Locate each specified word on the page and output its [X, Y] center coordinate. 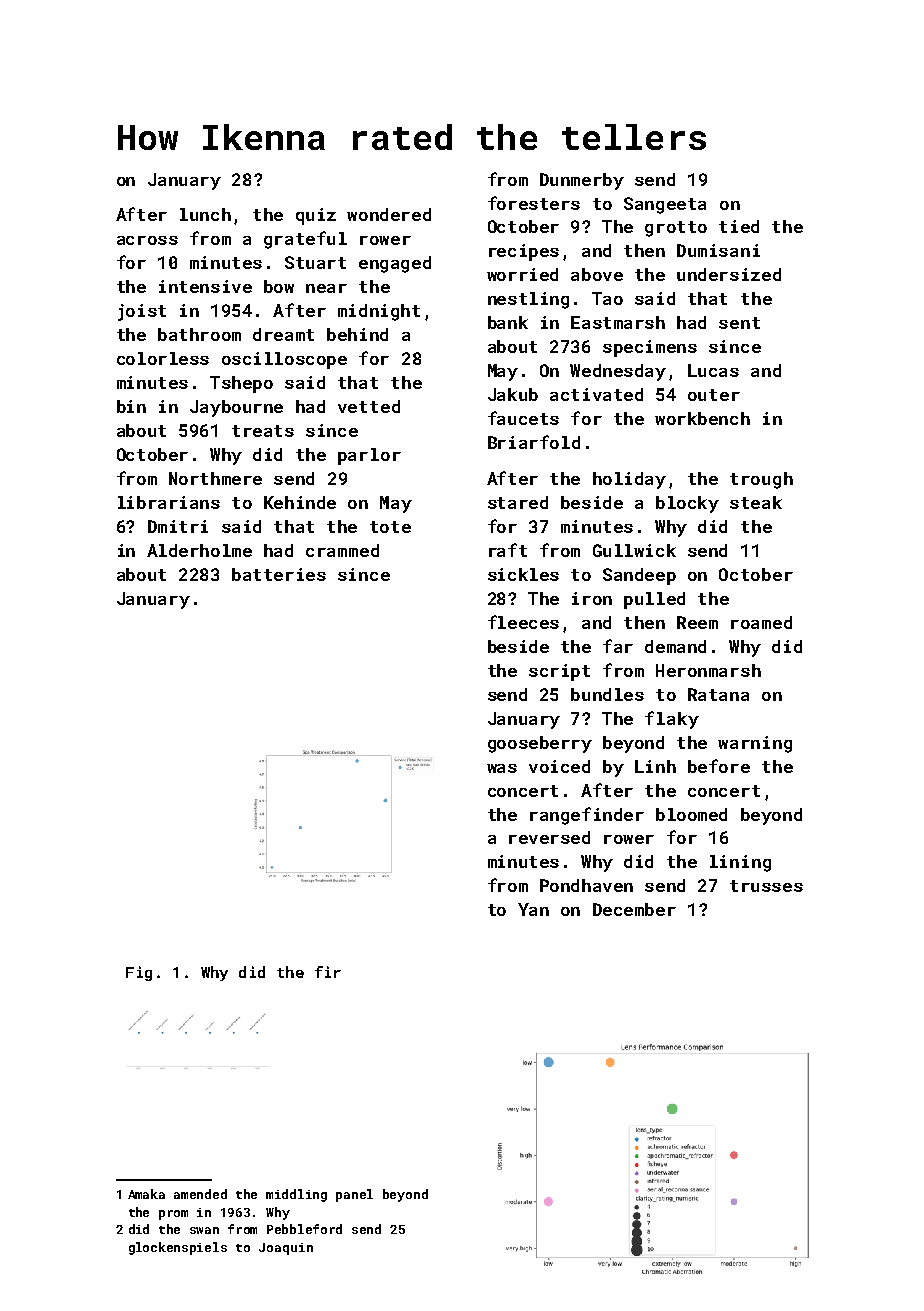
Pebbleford [304, 1229]
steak [756, 502]
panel [354, 1195]
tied [739, 226]
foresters [534, 203]
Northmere [215, 478]
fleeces [523, 622]
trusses [766, 886]
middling [296, 1195]
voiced [559, 766]
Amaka [146, 1194]
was [502, 768]
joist [142, 312]
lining [740, 863]
